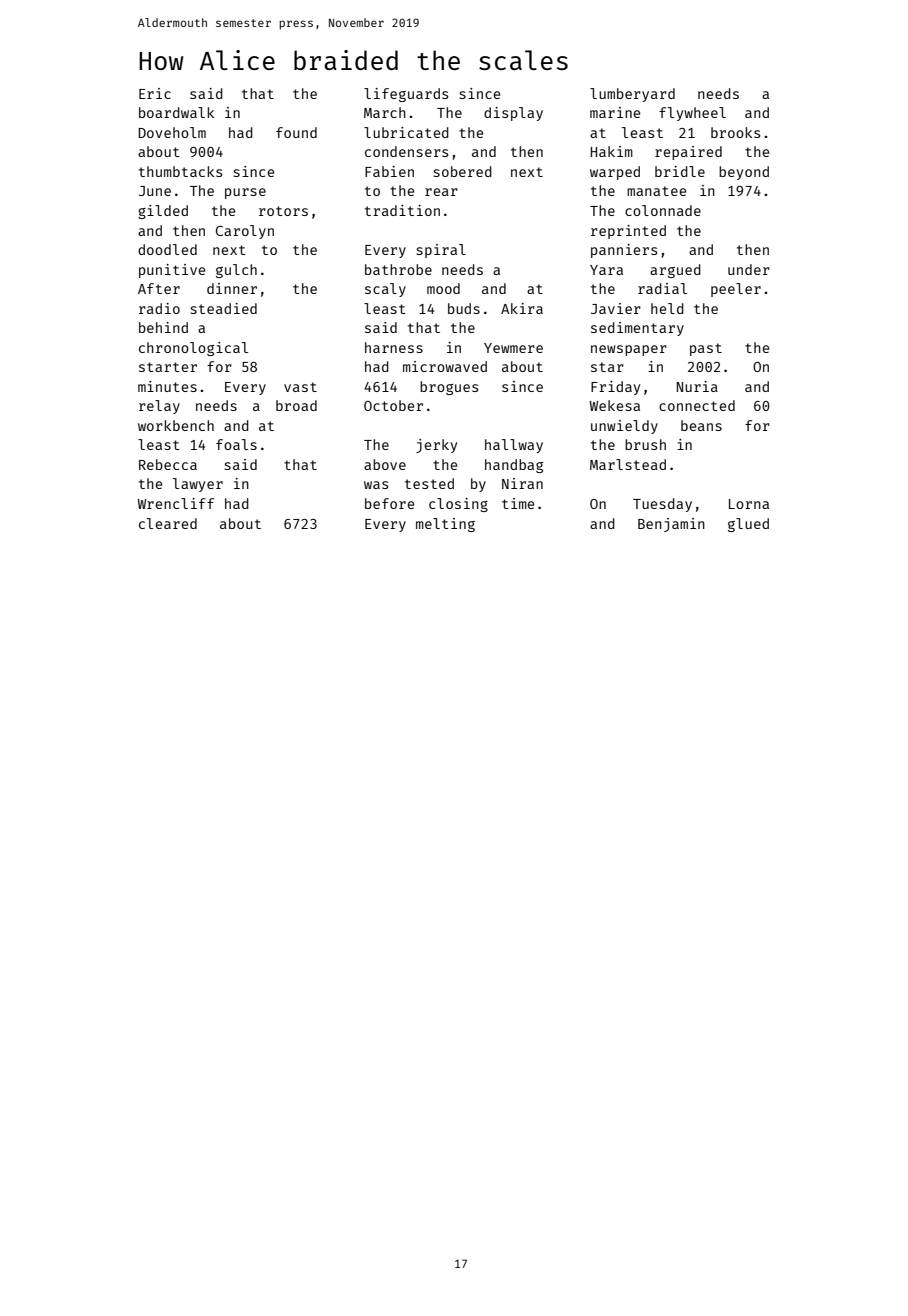 This image has width=908, height=1316. Describe the element at coordinates (389, 503) in the image. I see `before` at that location.
